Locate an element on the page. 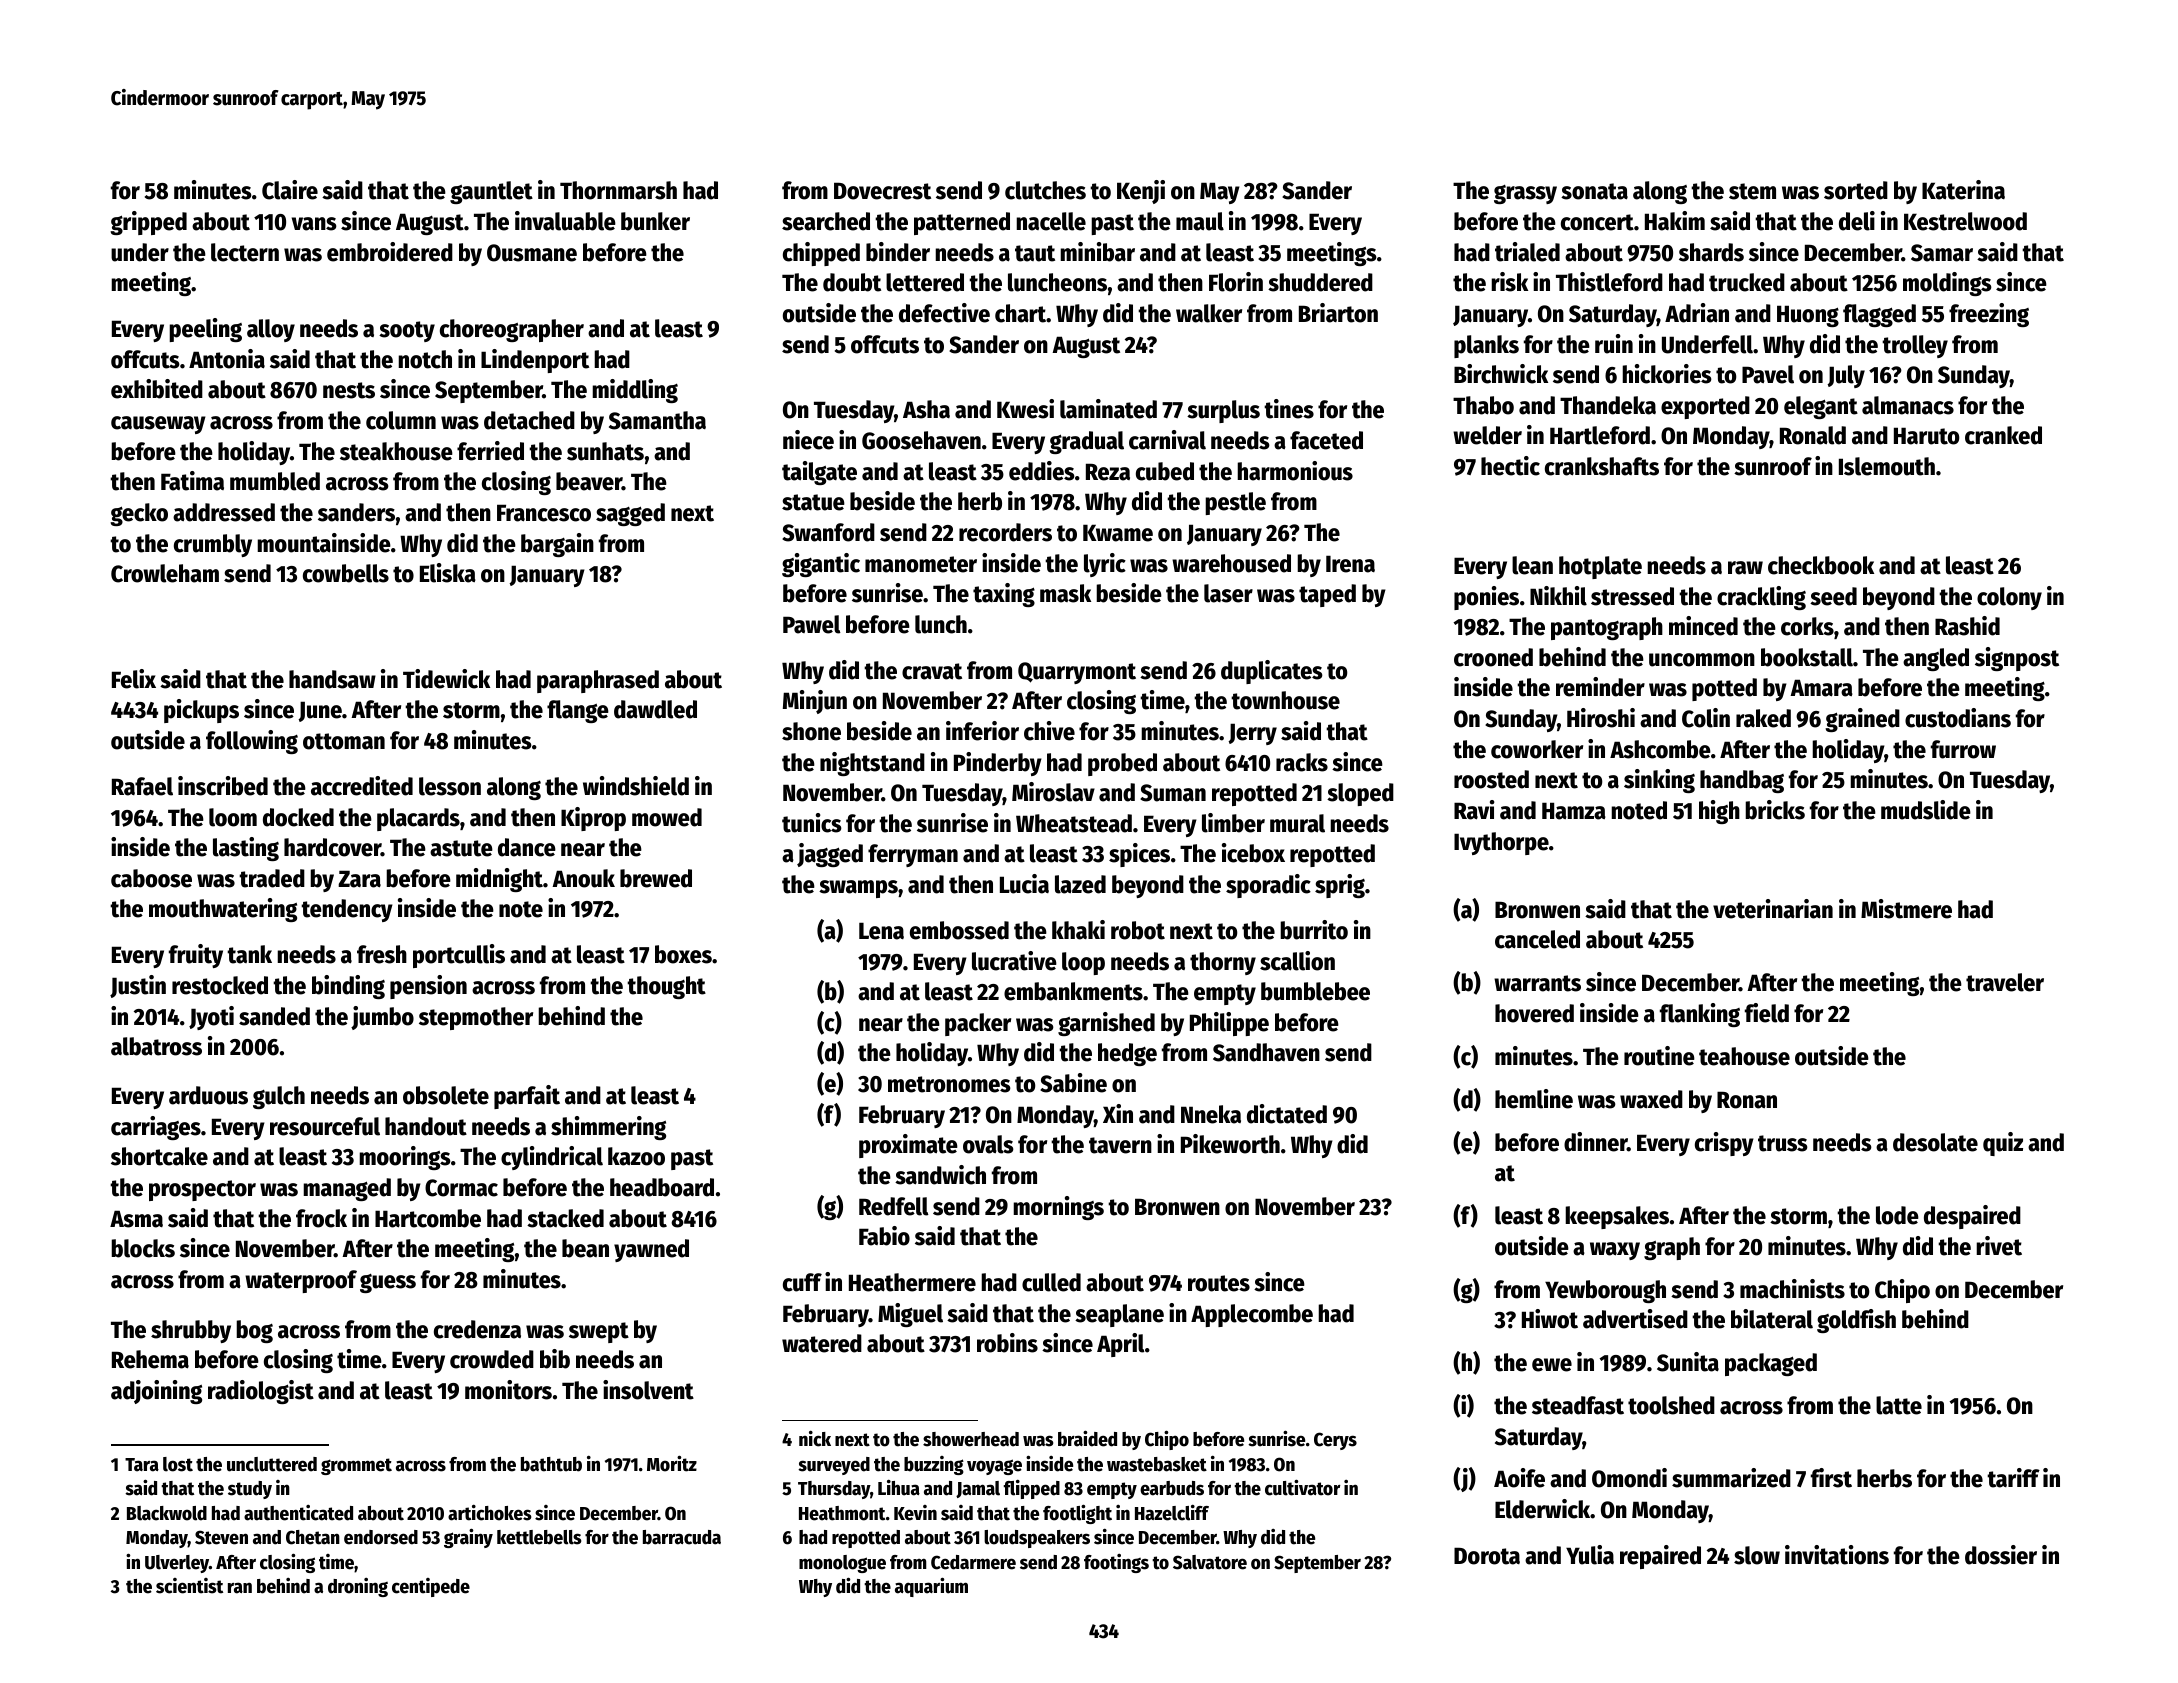 Image resolution: width=2178 pixels, height=1683 pixels. Colin is located at coordinates (1706, 718).
